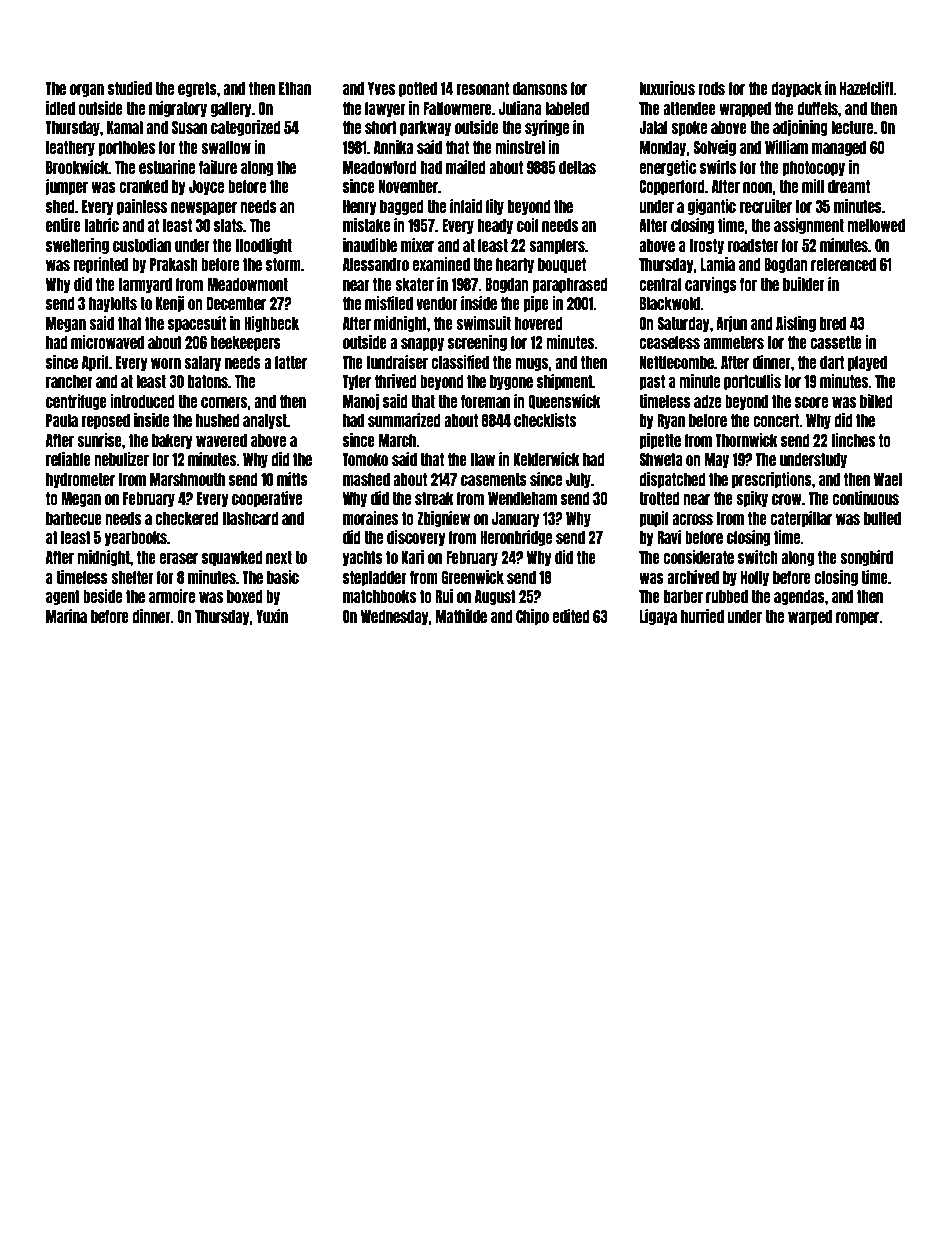 The width and height of the page is (952, 1233). I want to click on pupil, so click(653, 519).
